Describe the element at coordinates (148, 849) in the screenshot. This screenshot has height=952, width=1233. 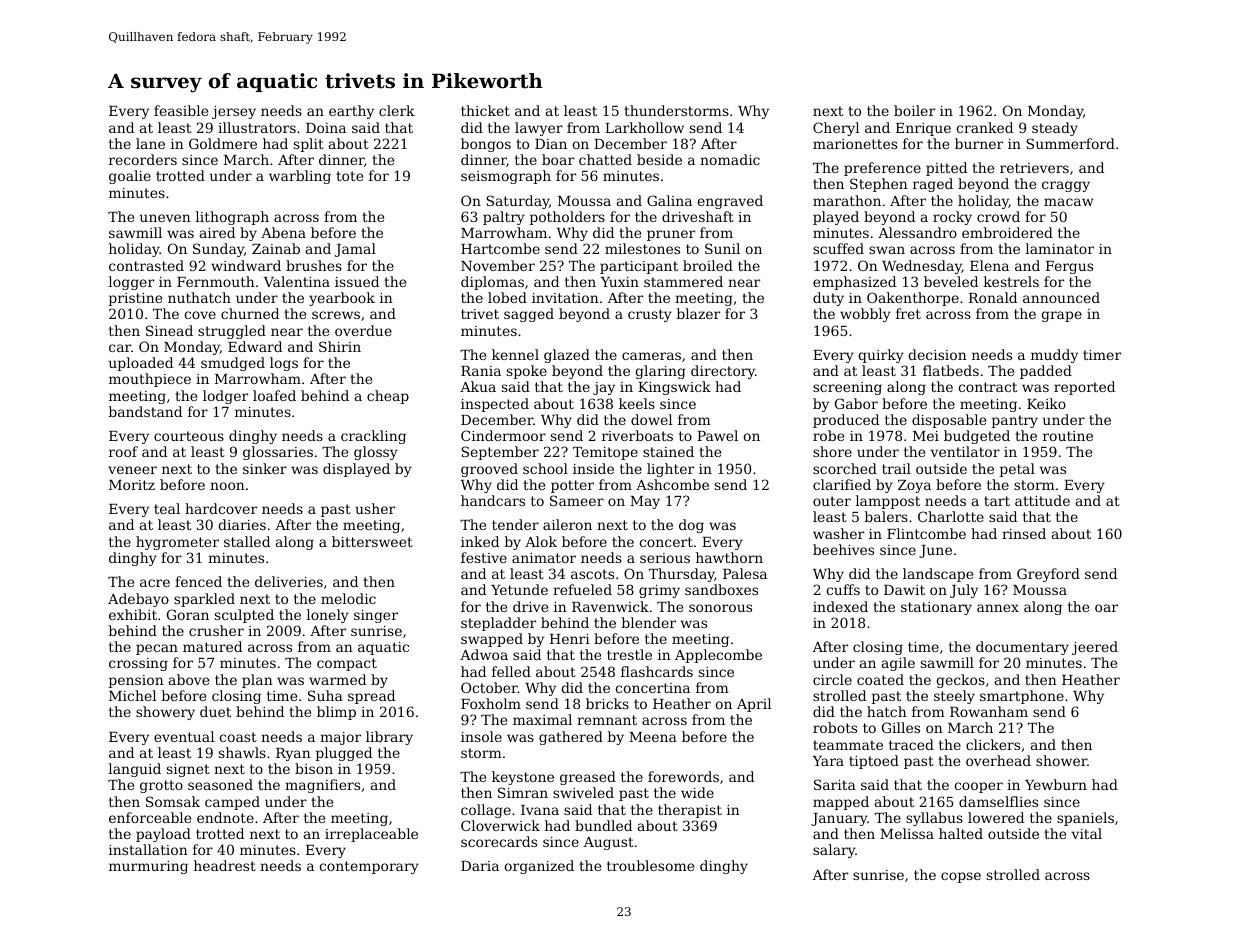
I see `installation` at that location.
